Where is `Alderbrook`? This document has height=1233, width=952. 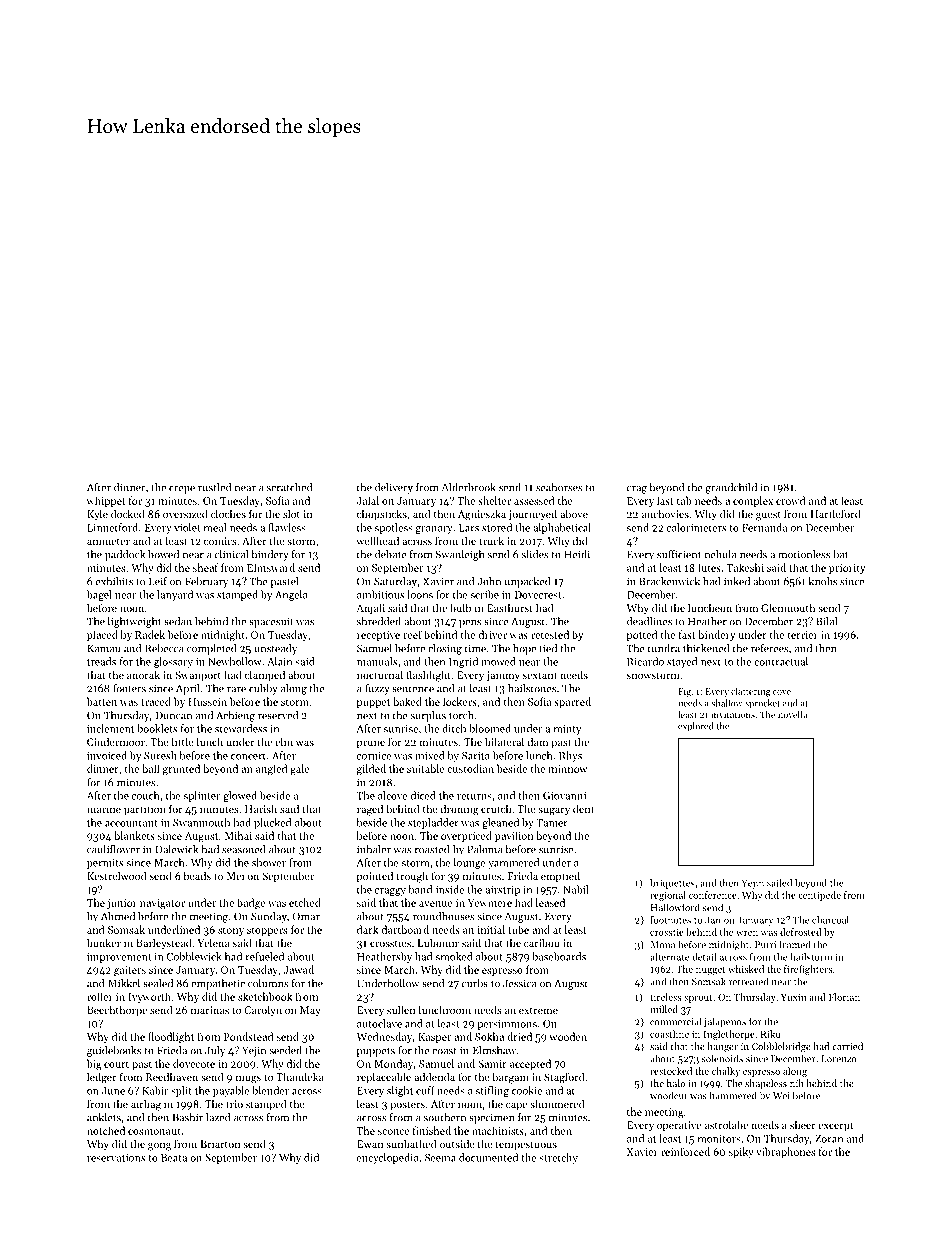
Alderbrook is located at coordinates (469, 487).
